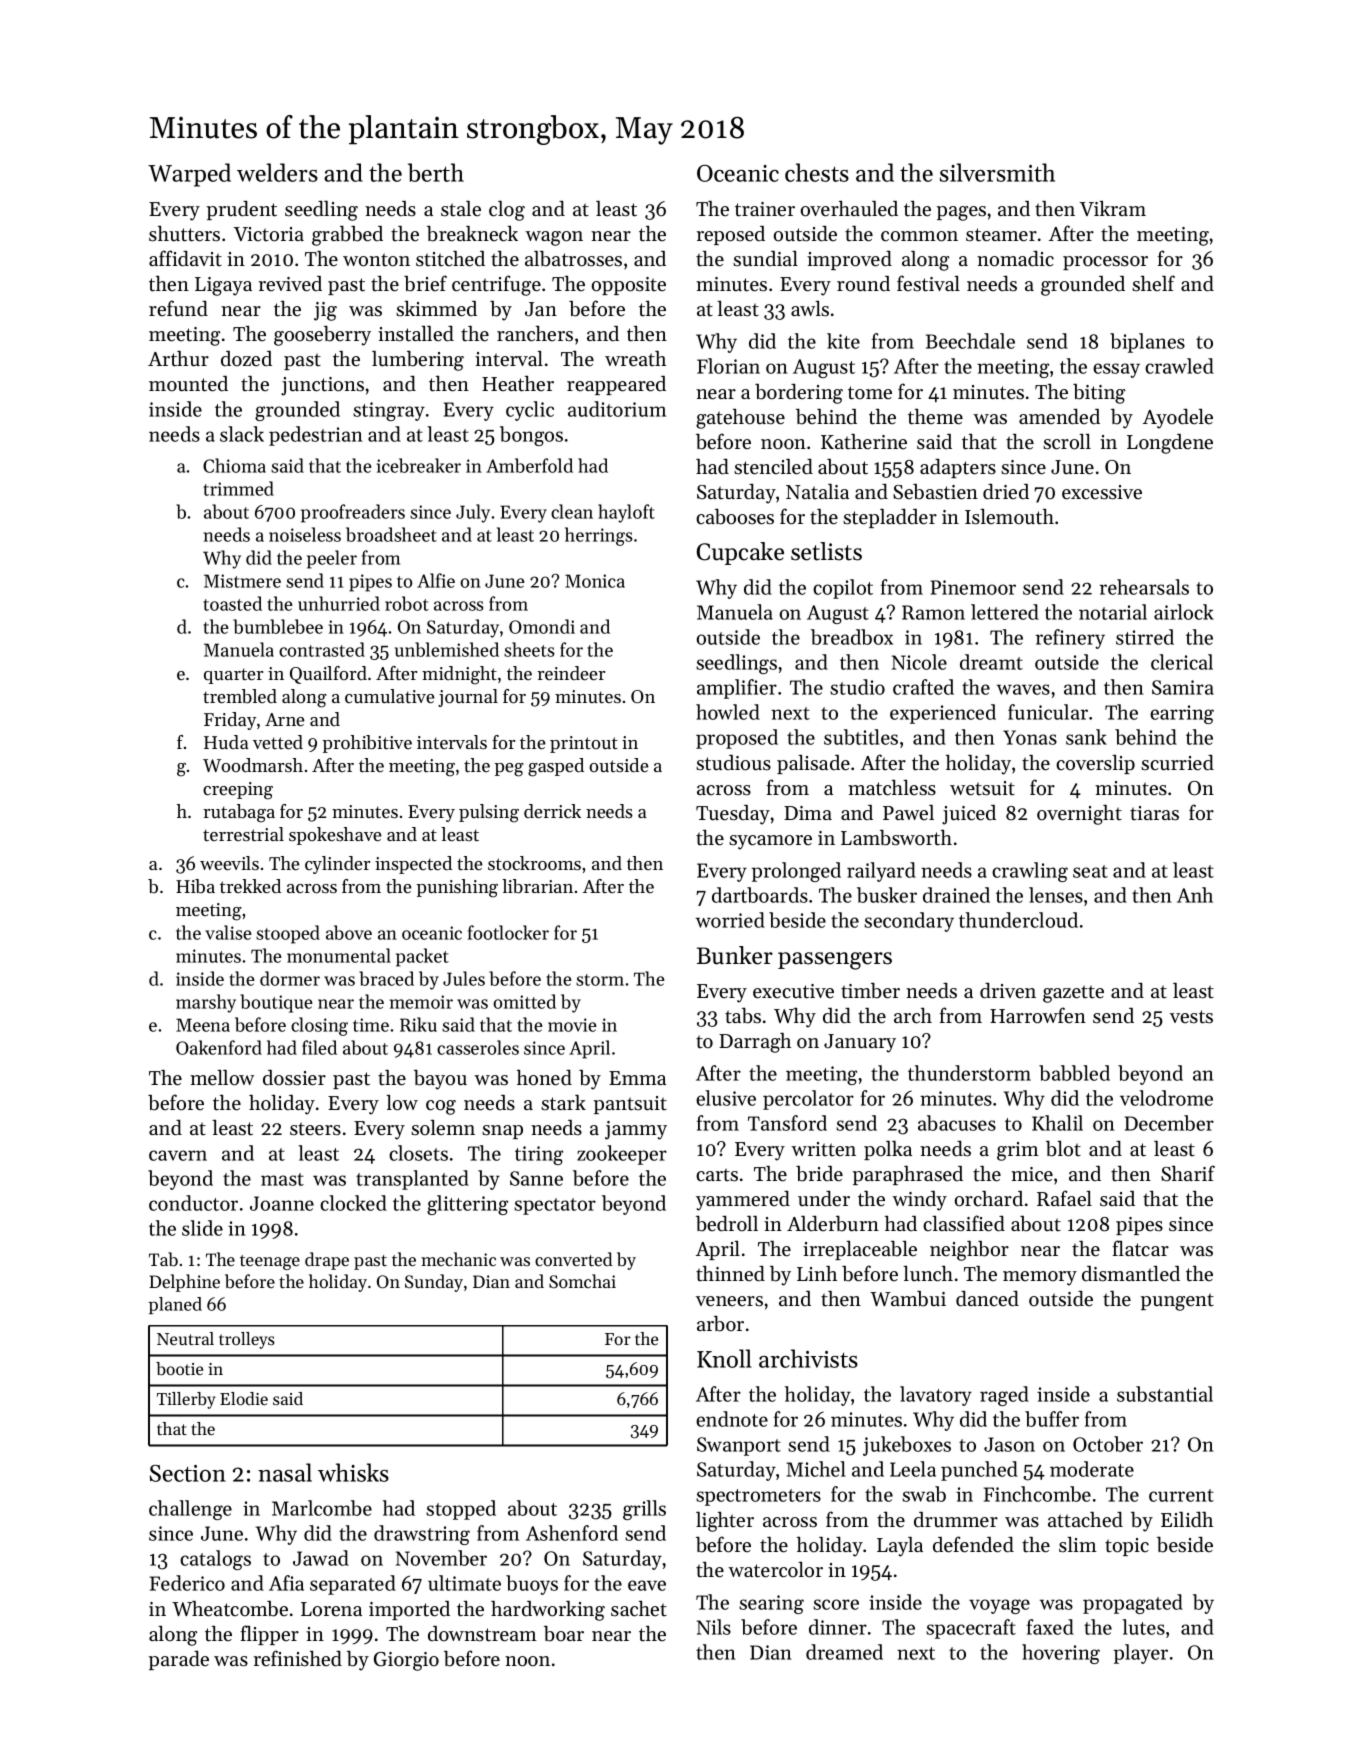 This screenshot has width=1363, height=1764. Describe the element at coordinates (222, 1078) in the screenshot. I see `mellow` at that location.
